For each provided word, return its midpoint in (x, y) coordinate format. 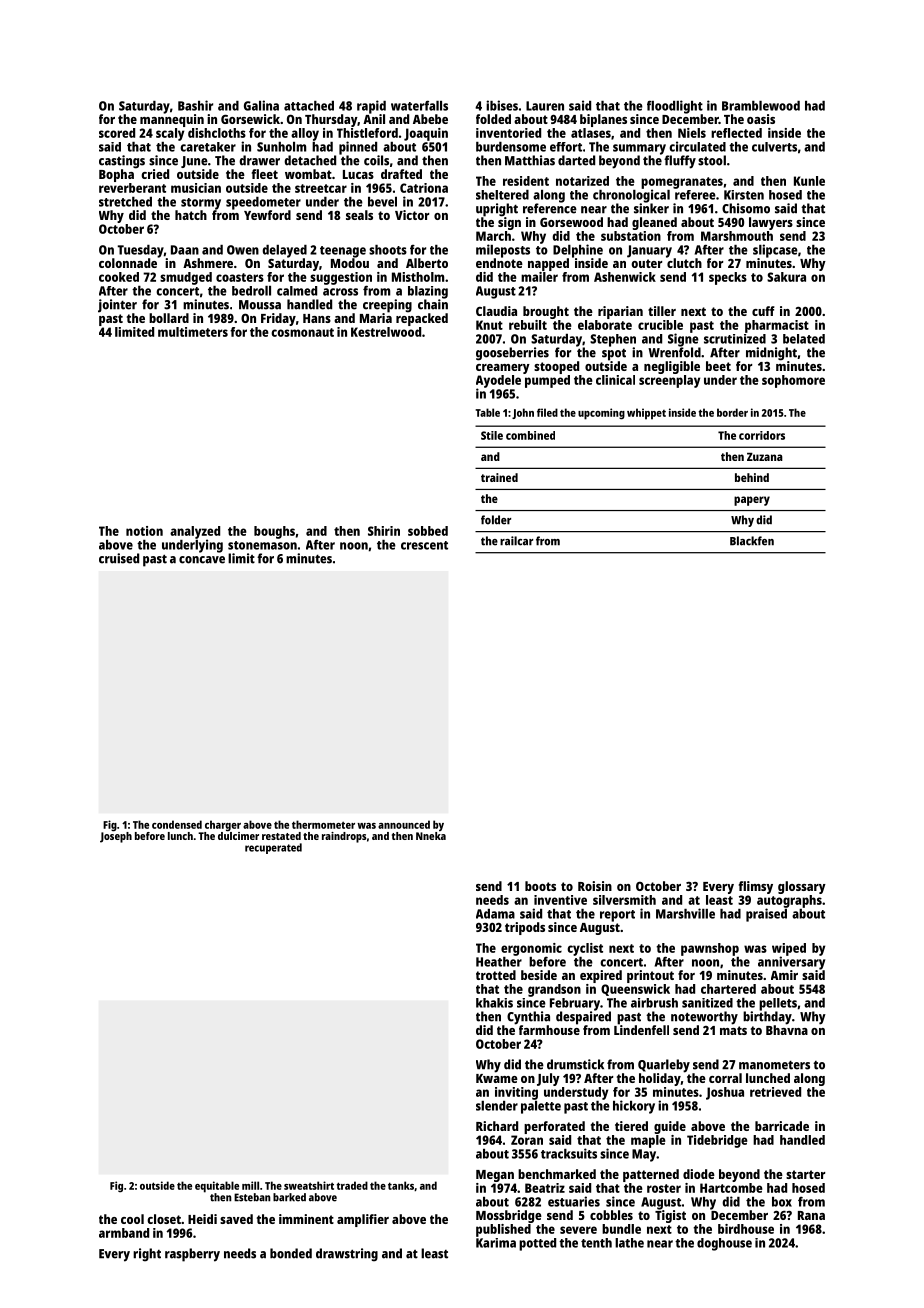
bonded (291, 1253)
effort (566, 147)
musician (196, 188)
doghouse (724, 1244)
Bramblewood (761, 106)
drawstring (347, 1255)
